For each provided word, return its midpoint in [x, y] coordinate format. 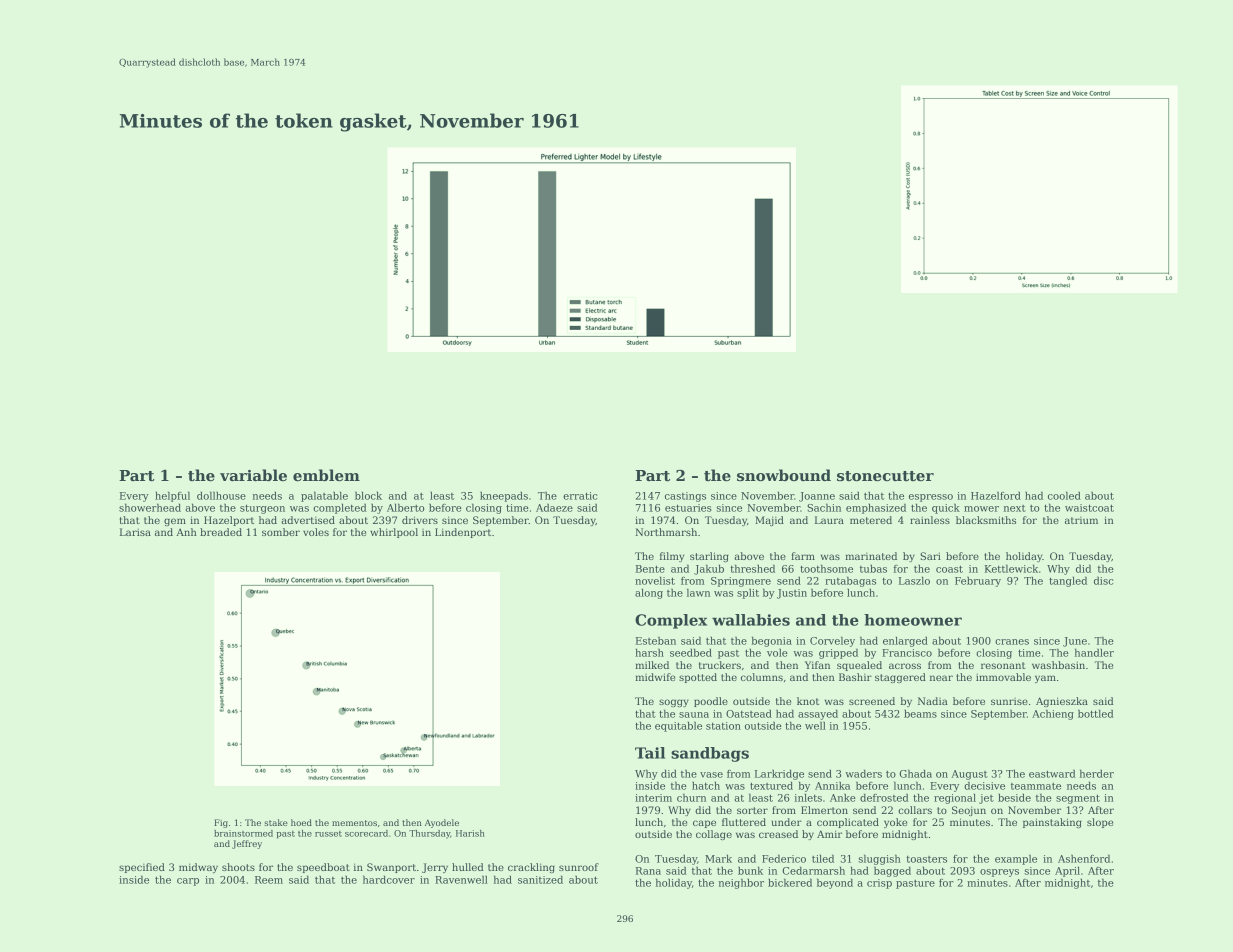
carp [188, 882]
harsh [649, 652]
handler [1094, 652]
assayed [818, 714]
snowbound [784, 475]
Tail [650, 753]
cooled [1064, 495]
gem [175, 522]
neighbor [741, 883]
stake [276, 822]
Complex [671, 621]
